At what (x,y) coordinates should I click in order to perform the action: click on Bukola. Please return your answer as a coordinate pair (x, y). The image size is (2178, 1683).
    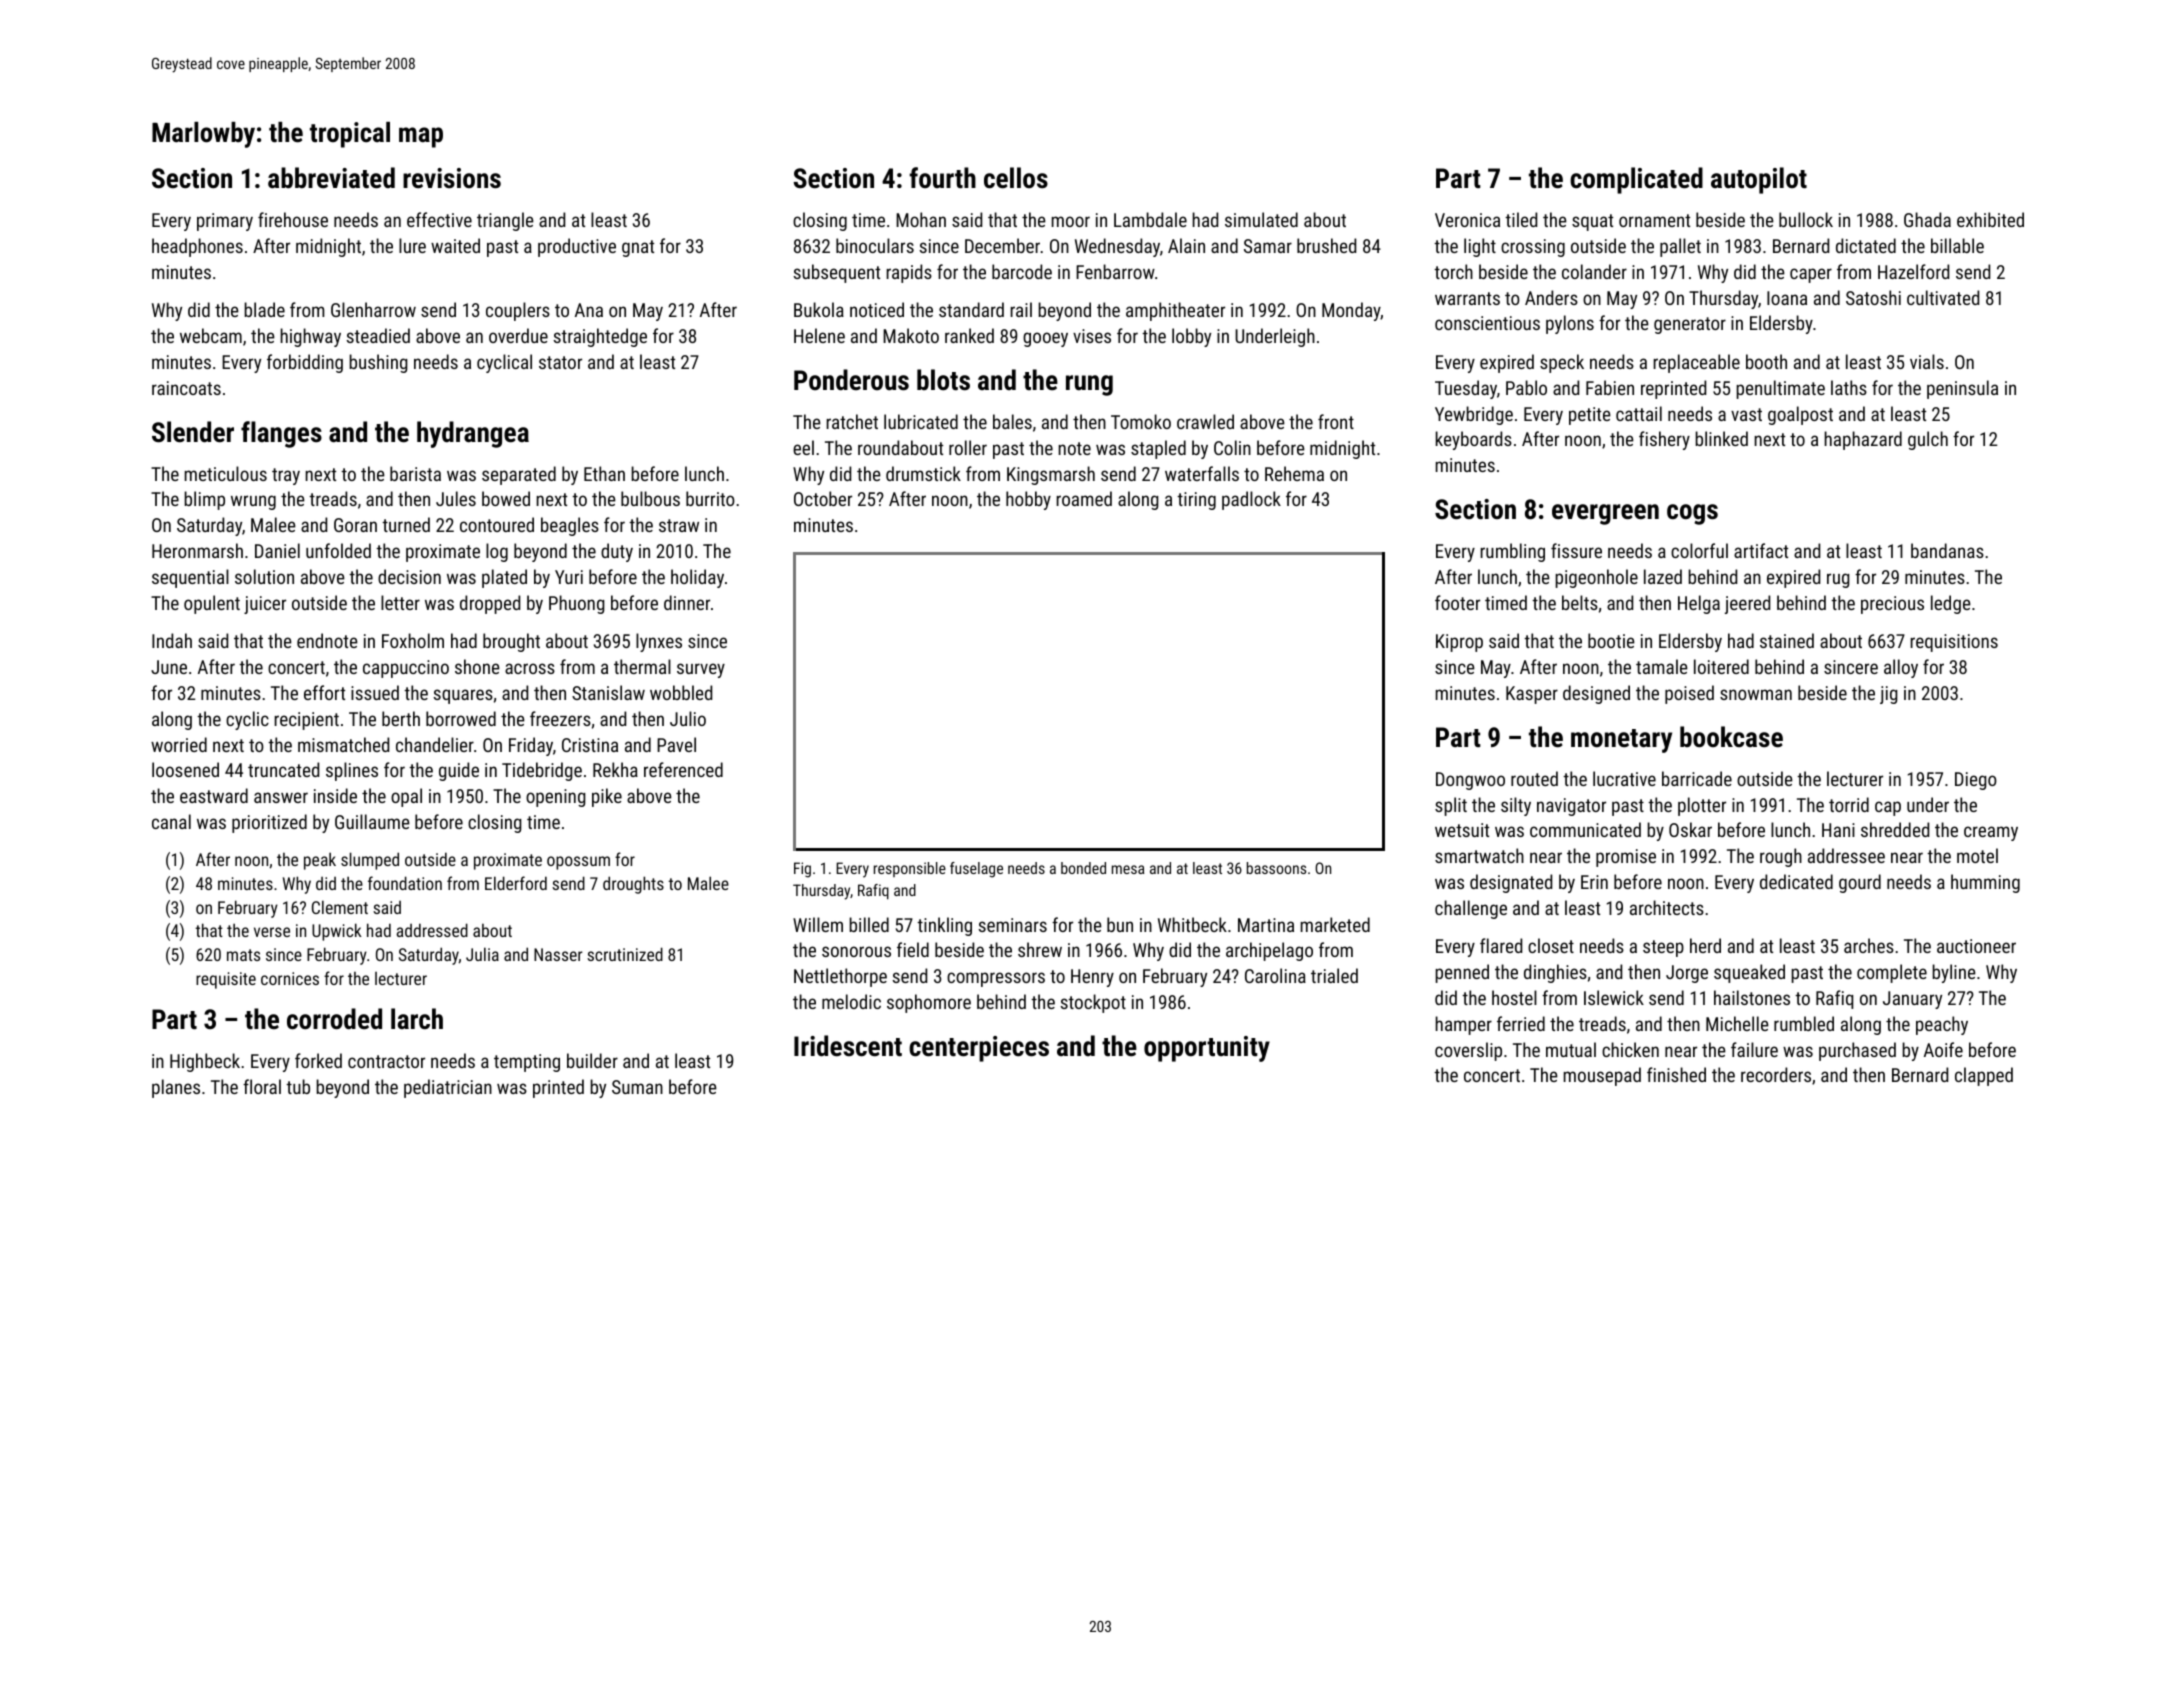
    Looking at the image, I should click on (819, 309).
